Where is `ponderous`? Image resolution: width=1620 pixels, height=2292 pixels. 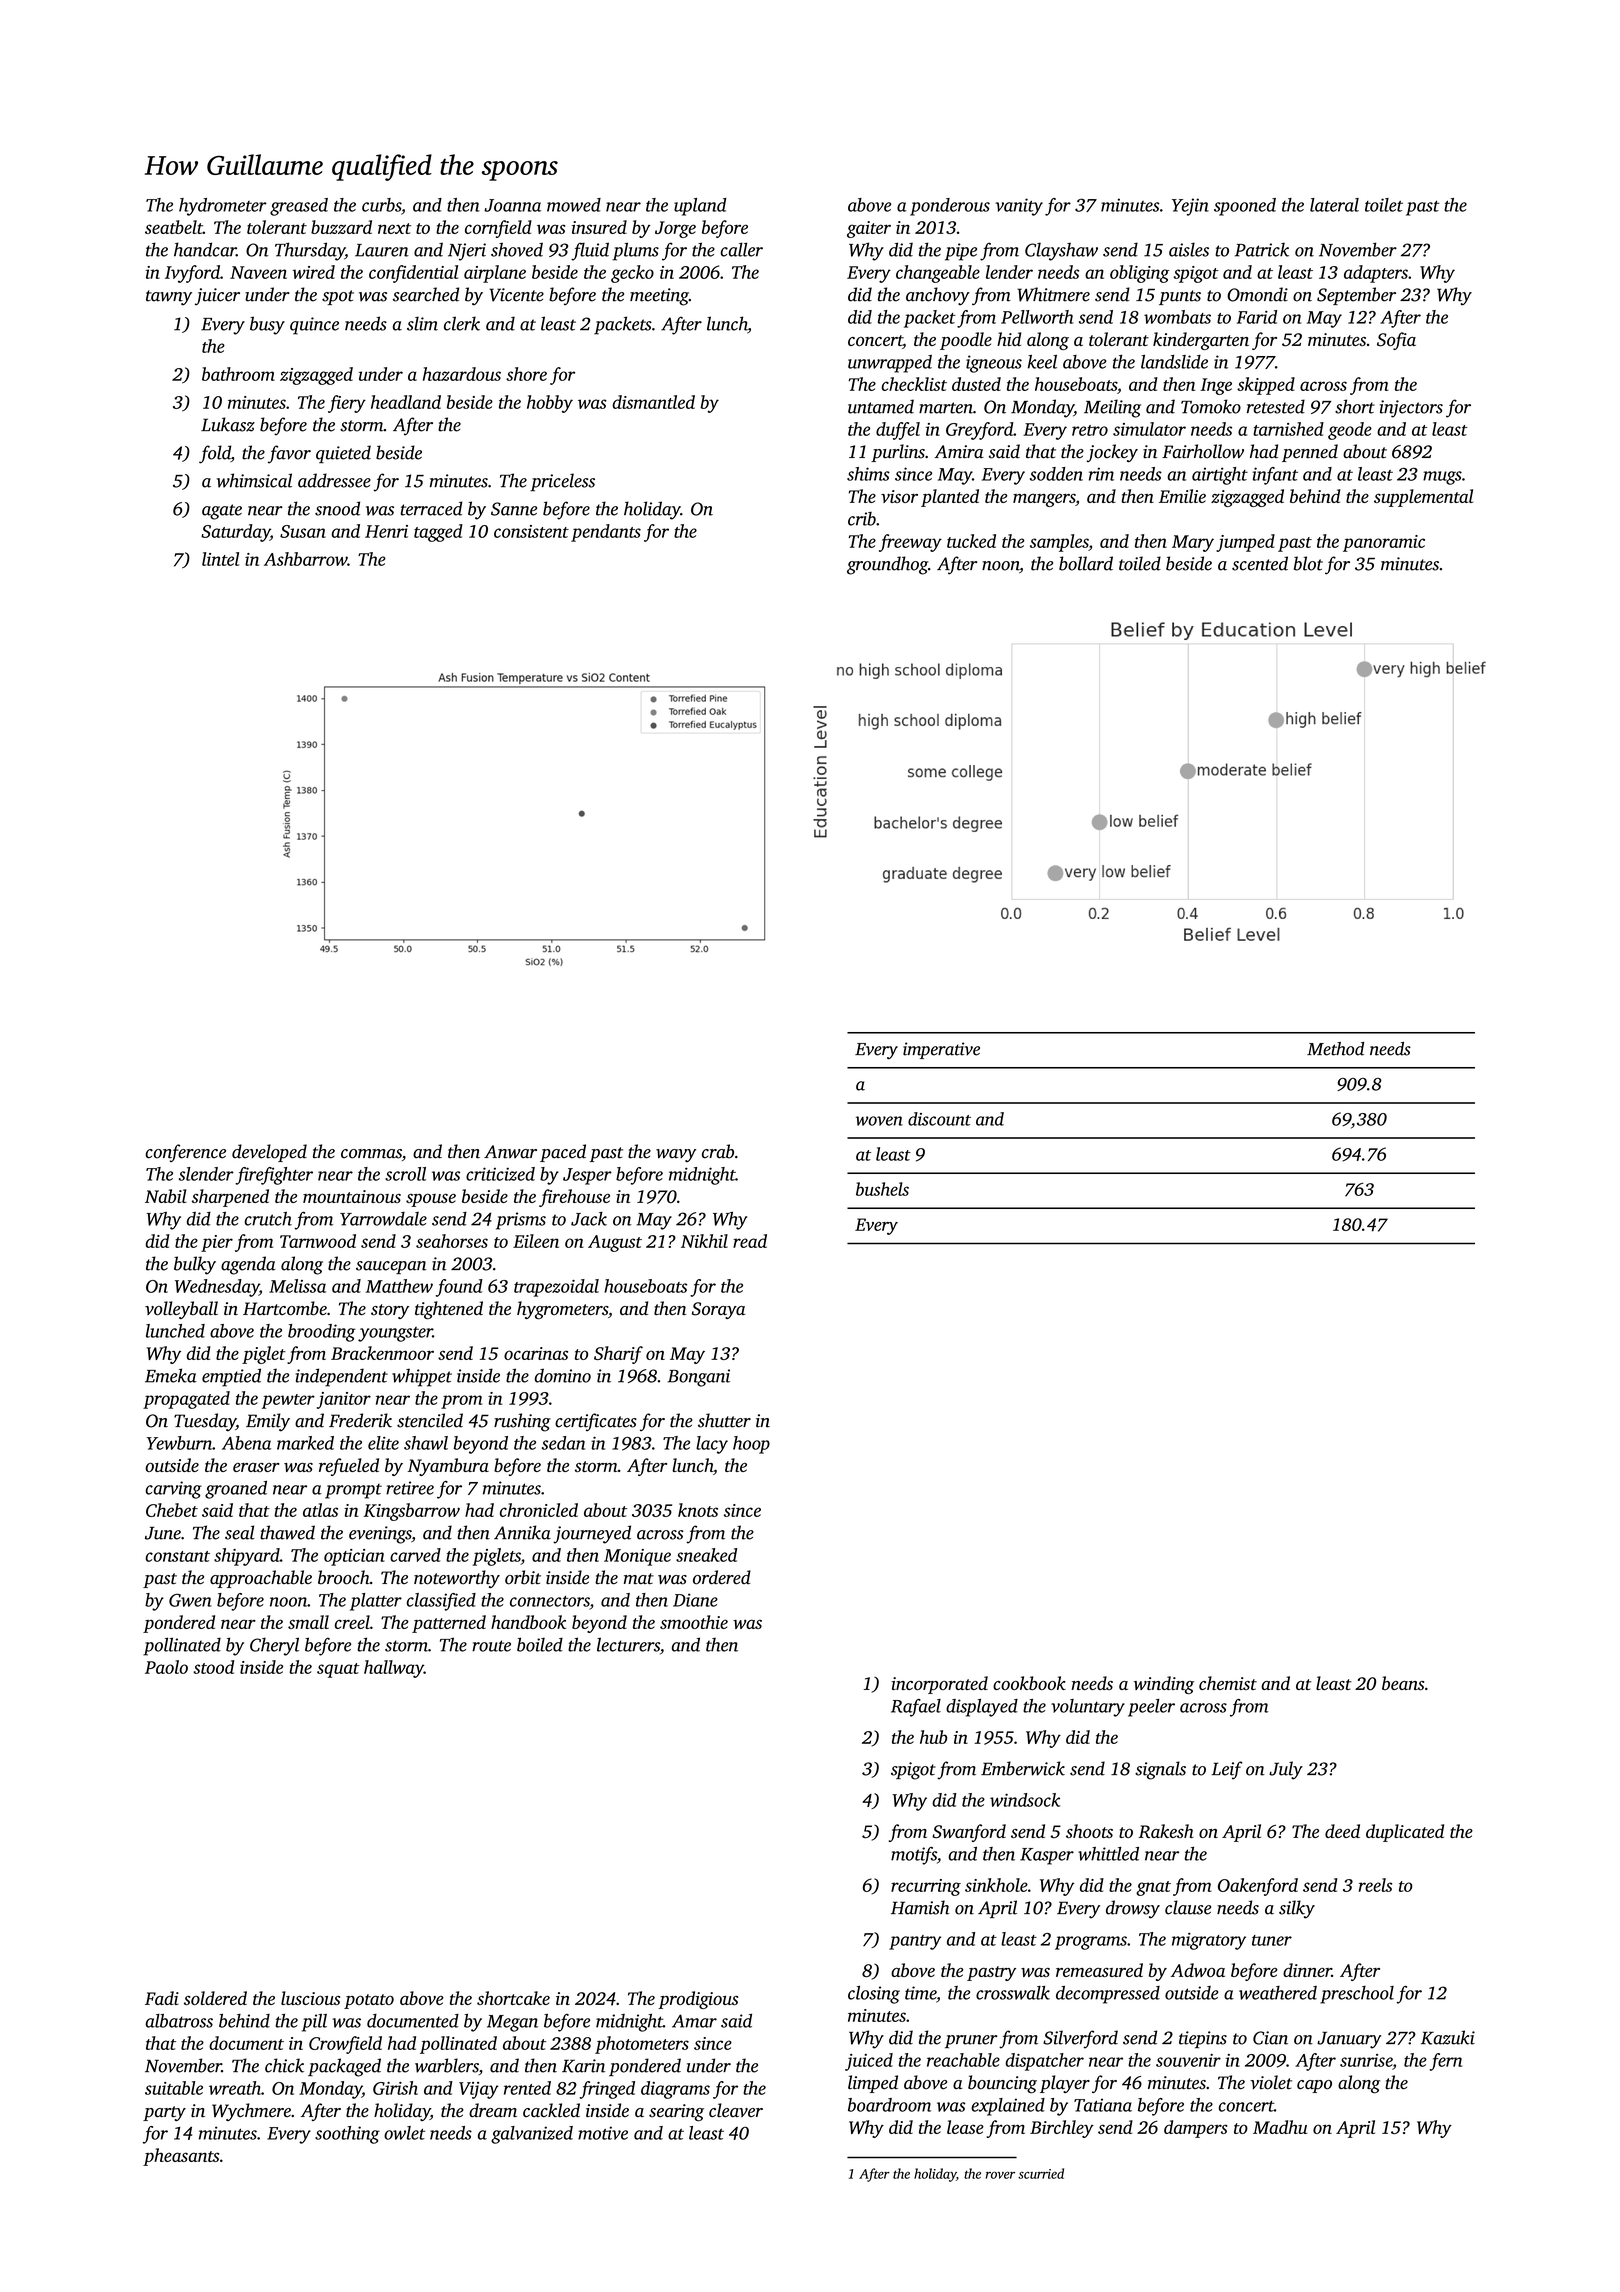
ponderous is located at coordinates (950, 207).
